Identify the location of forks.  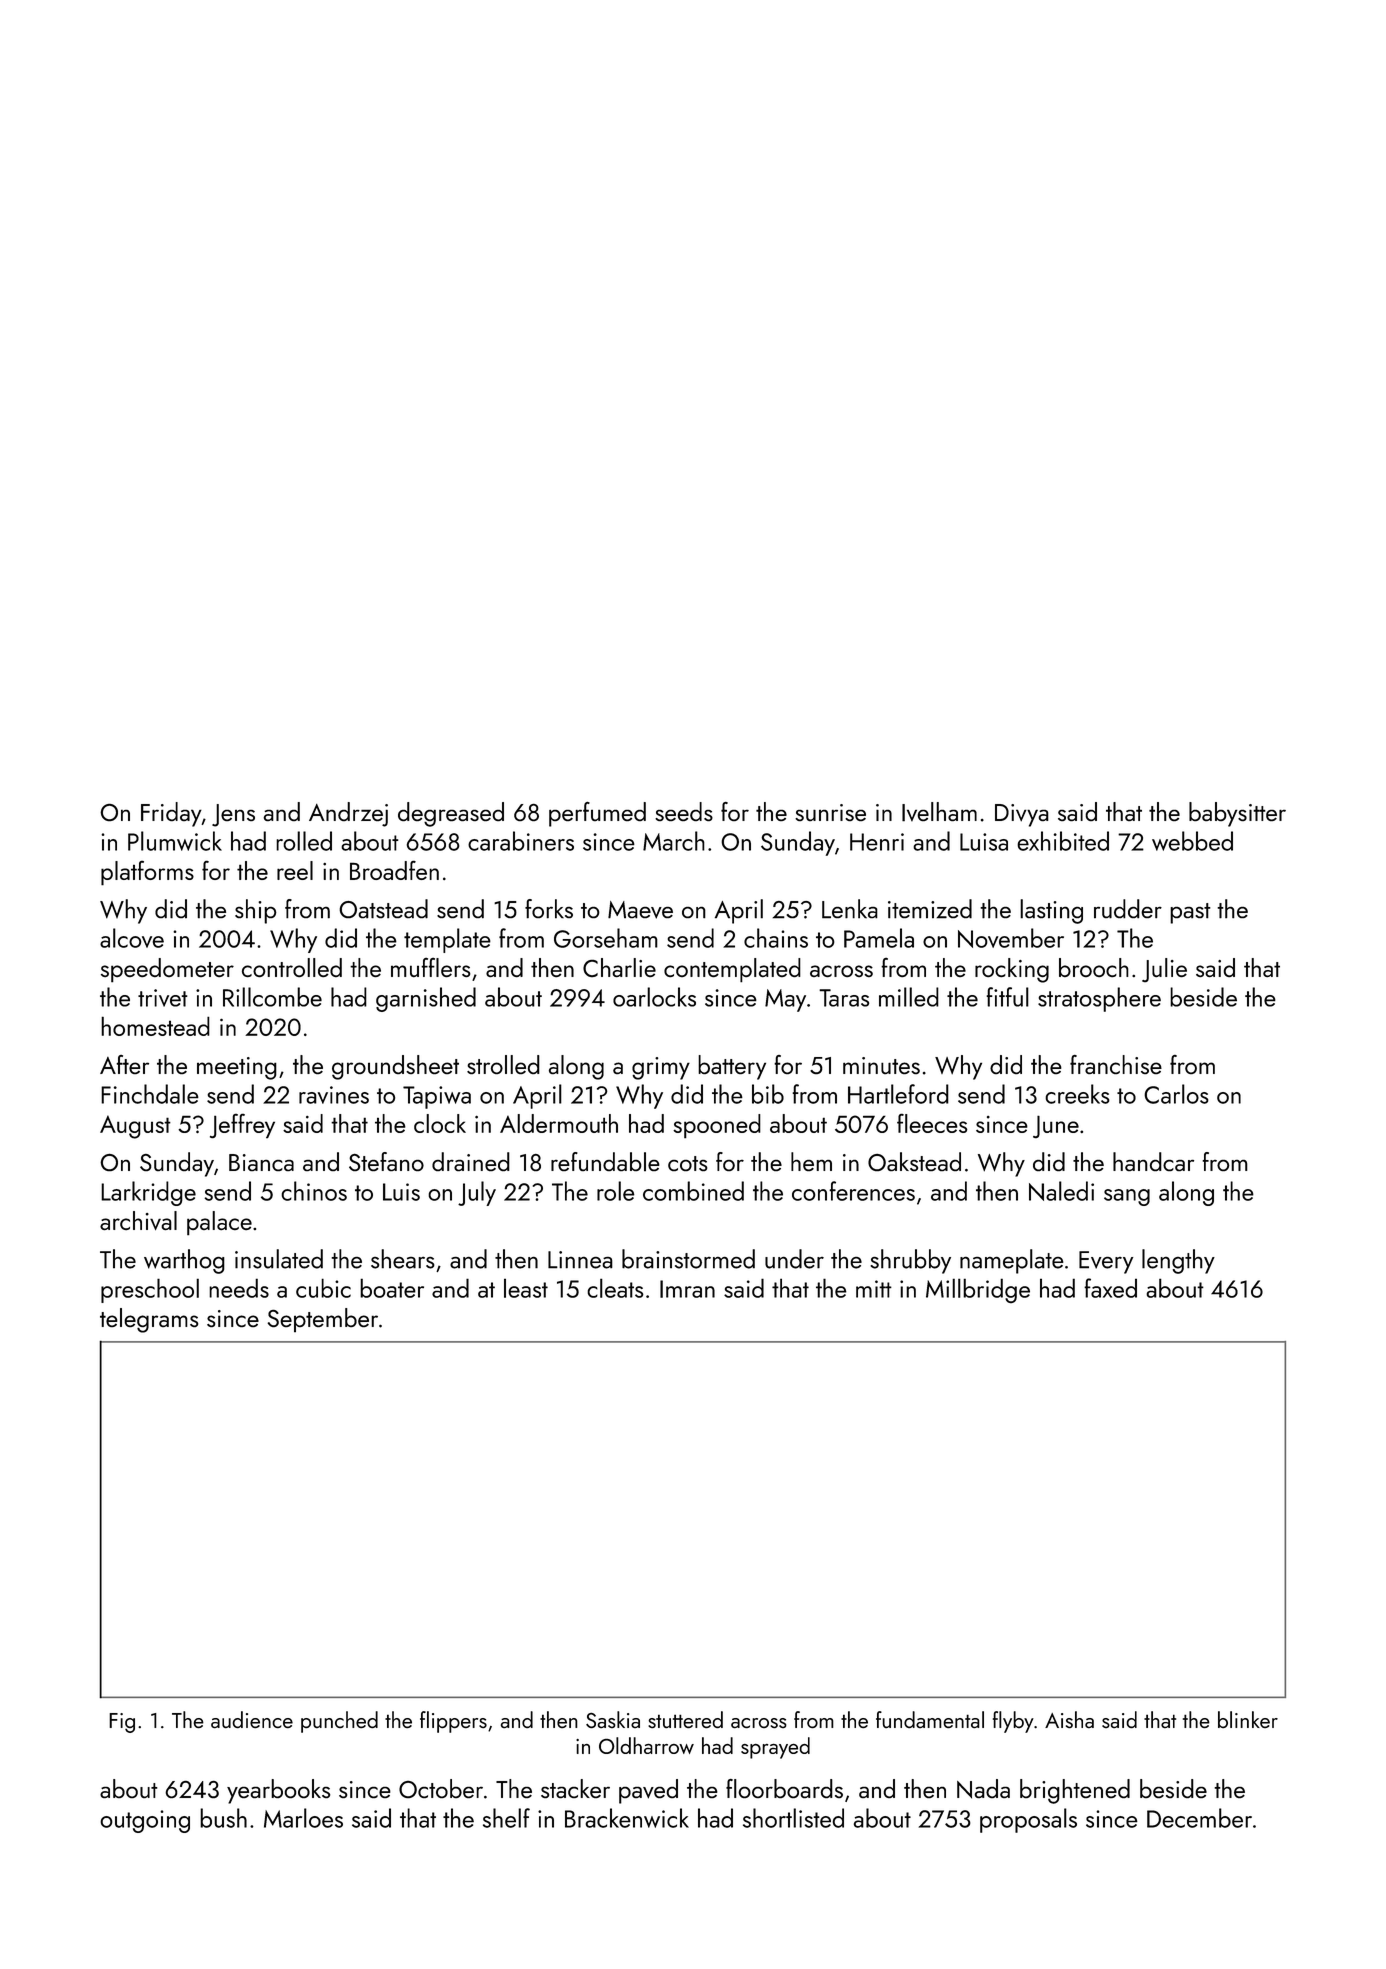
(549, 909).
